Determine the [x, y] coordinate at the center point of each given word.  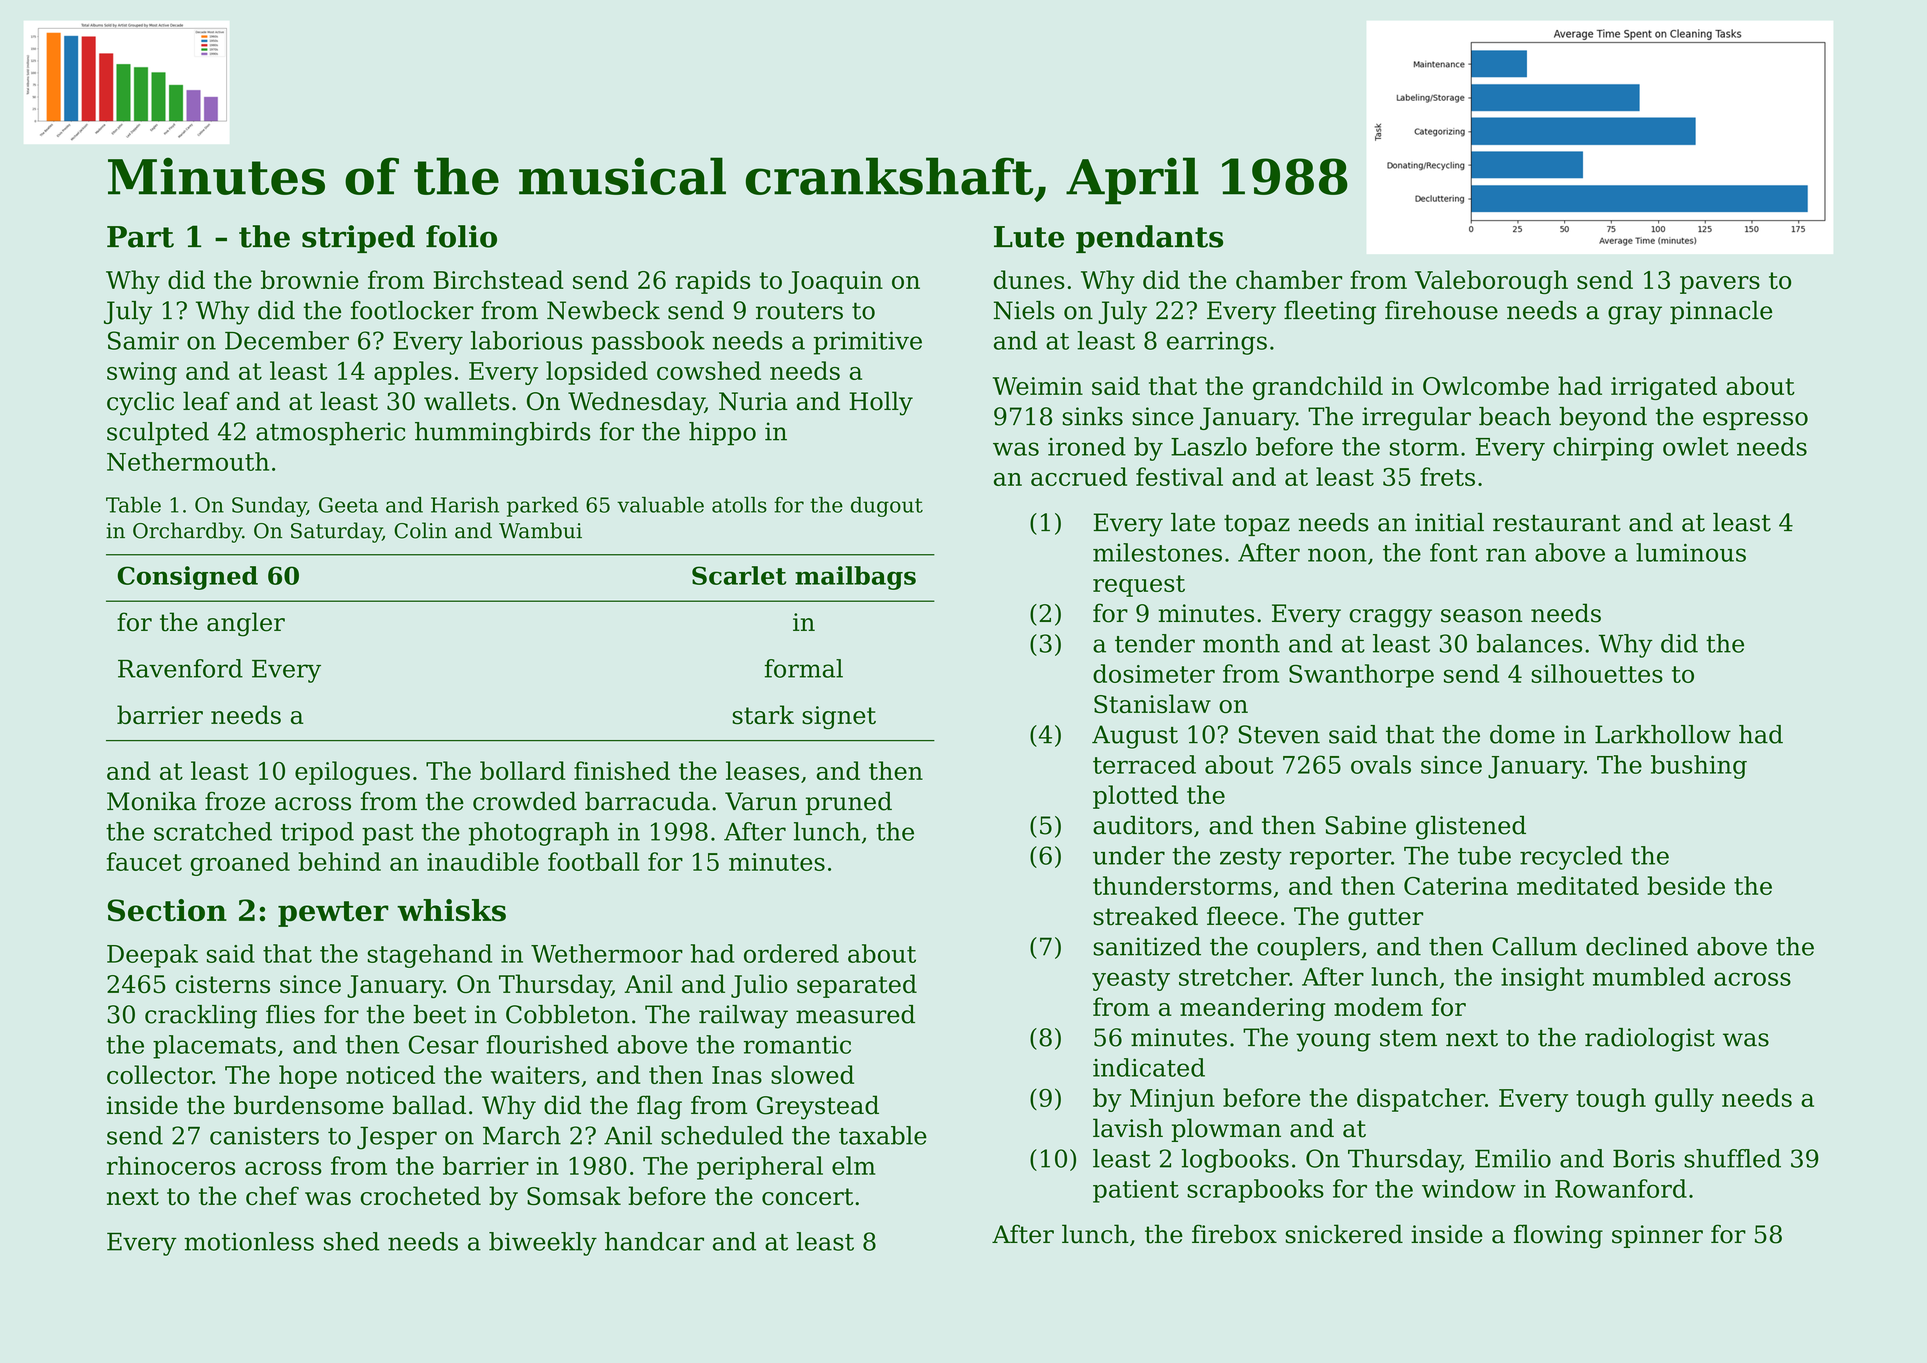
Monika [152, 801]
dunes [1029, 279]
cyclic [140, 403]
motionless [249, 1241]
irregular [1416, 419]
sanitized [1147, 946]
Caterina [1456, 886]
